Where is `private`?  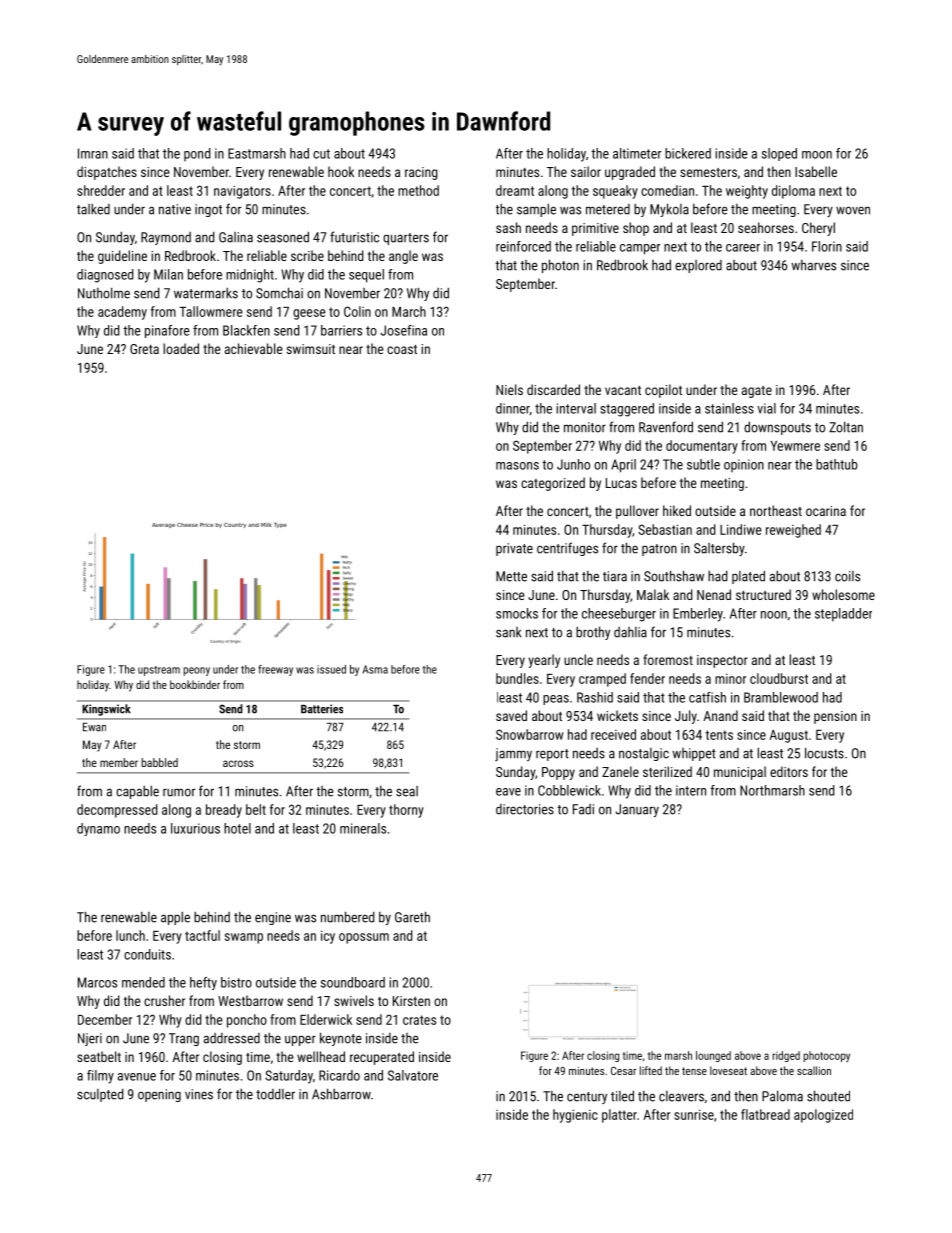
private is located at coordinates (514, 549).
